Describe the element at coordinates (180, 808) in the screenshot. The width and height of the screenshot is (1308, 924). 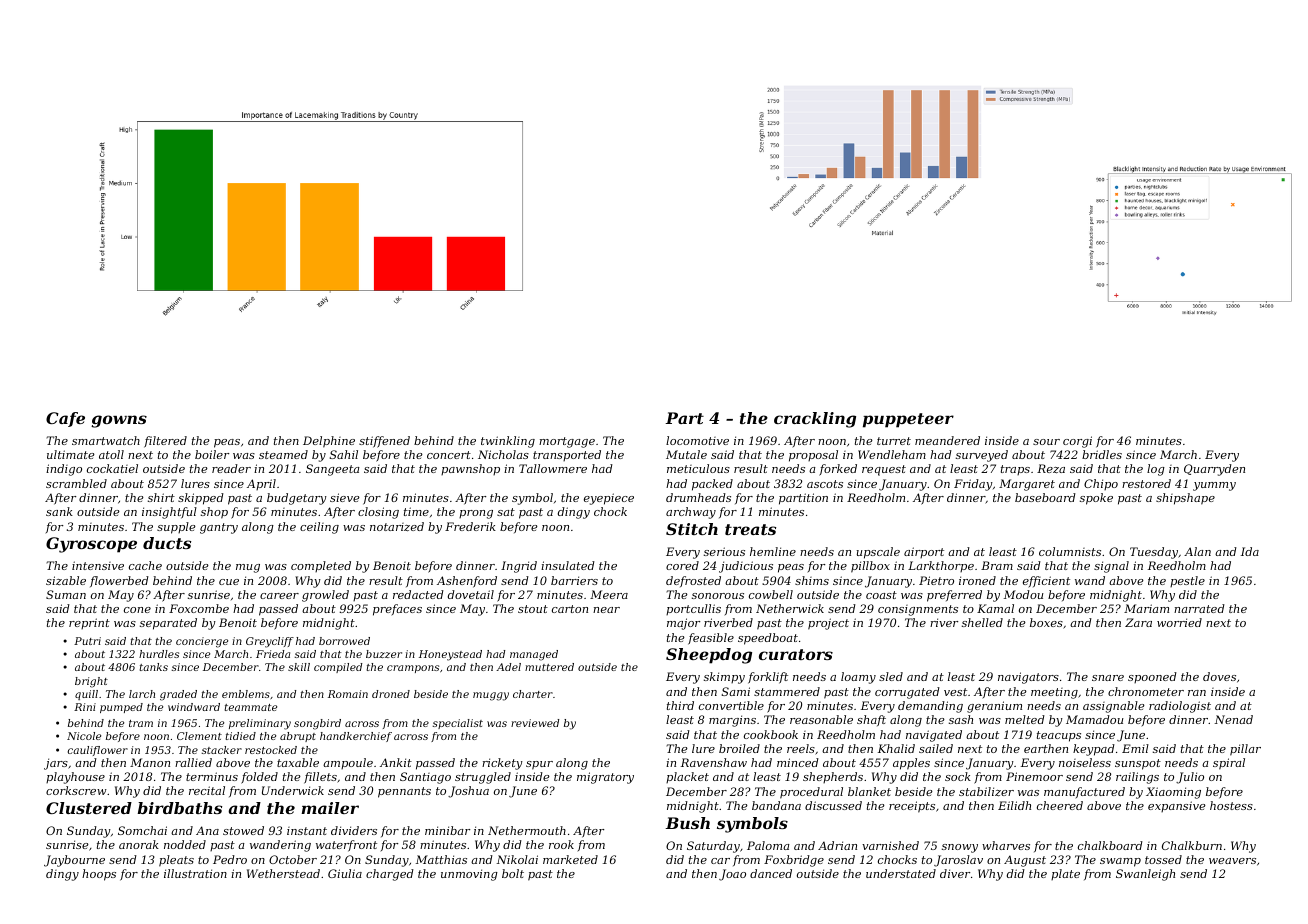
I see `birdbaths` at that location.
